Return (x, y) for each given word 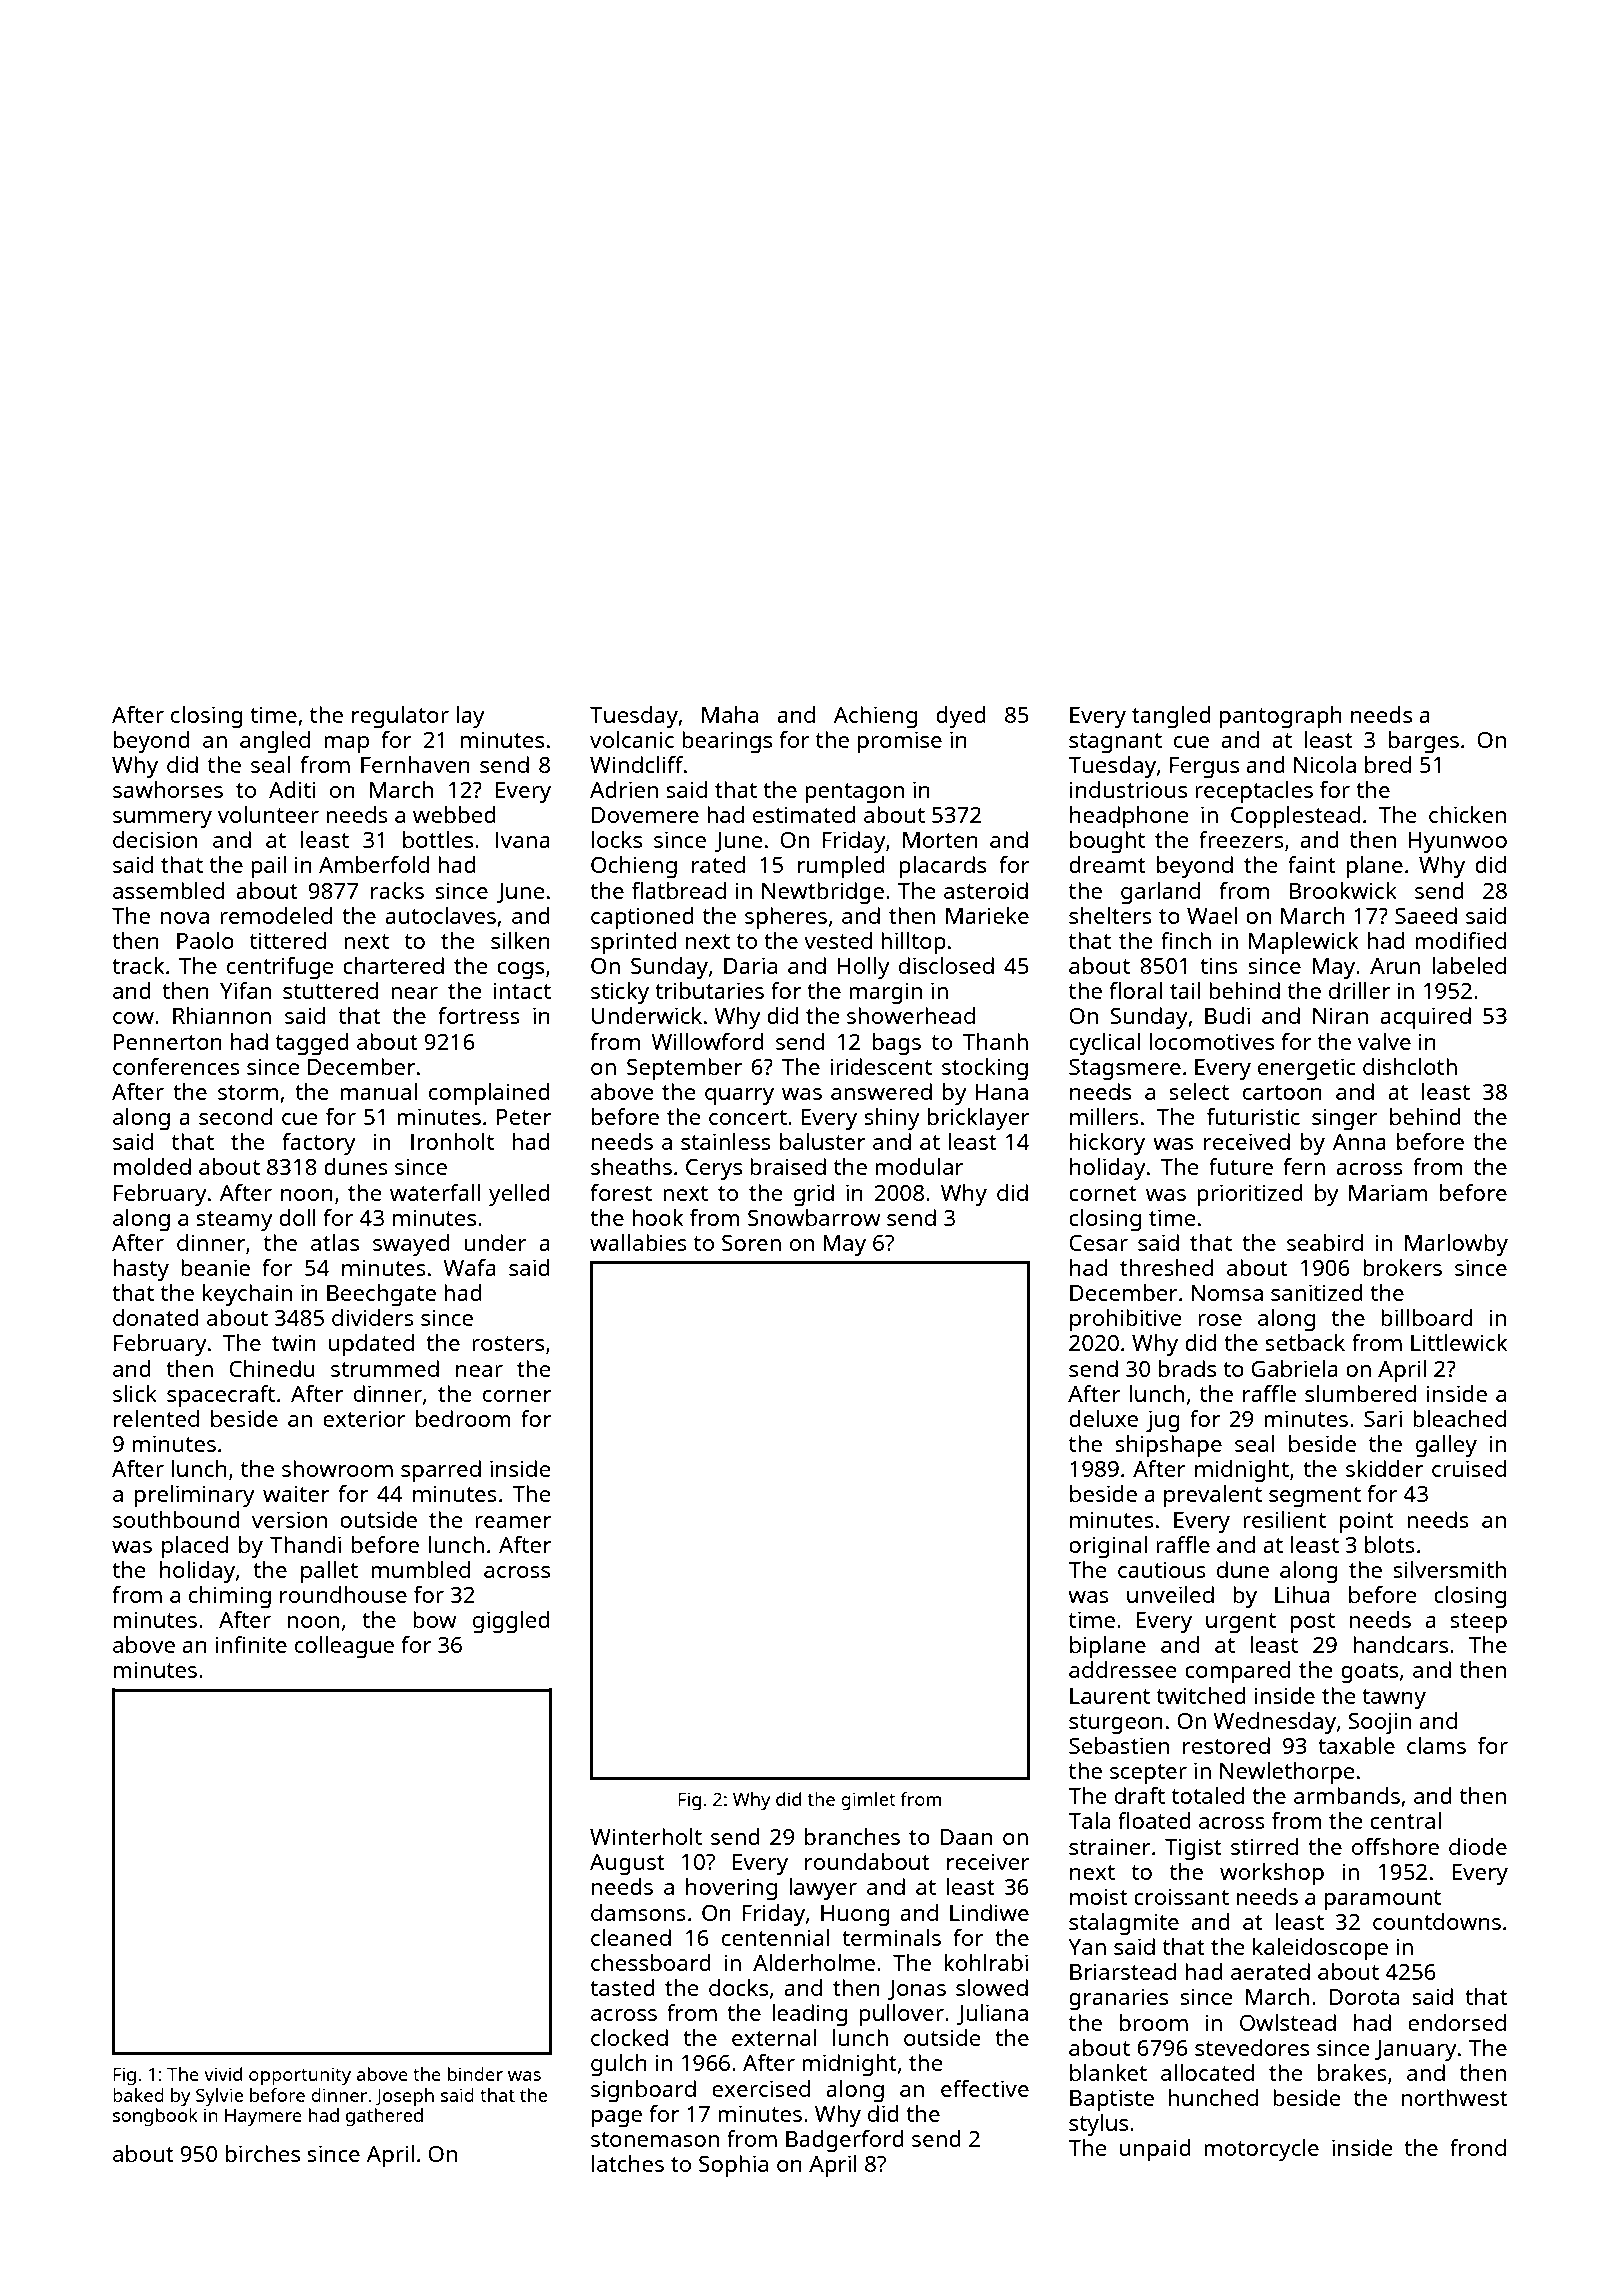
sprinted (634, 943)
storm (248, 1092)
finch (1186, 940)
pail (268, 867)
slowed (992, 1987)
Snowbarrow (814, 1217)
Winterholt (646, 1836)
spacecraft (221, 1396)
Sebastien (1119, 1745)
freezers (1241, 839)
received (1247, 1141)
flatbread (679, 890)
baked (138, 2095)
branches (852, 1836)
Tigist (1193, 1849)
